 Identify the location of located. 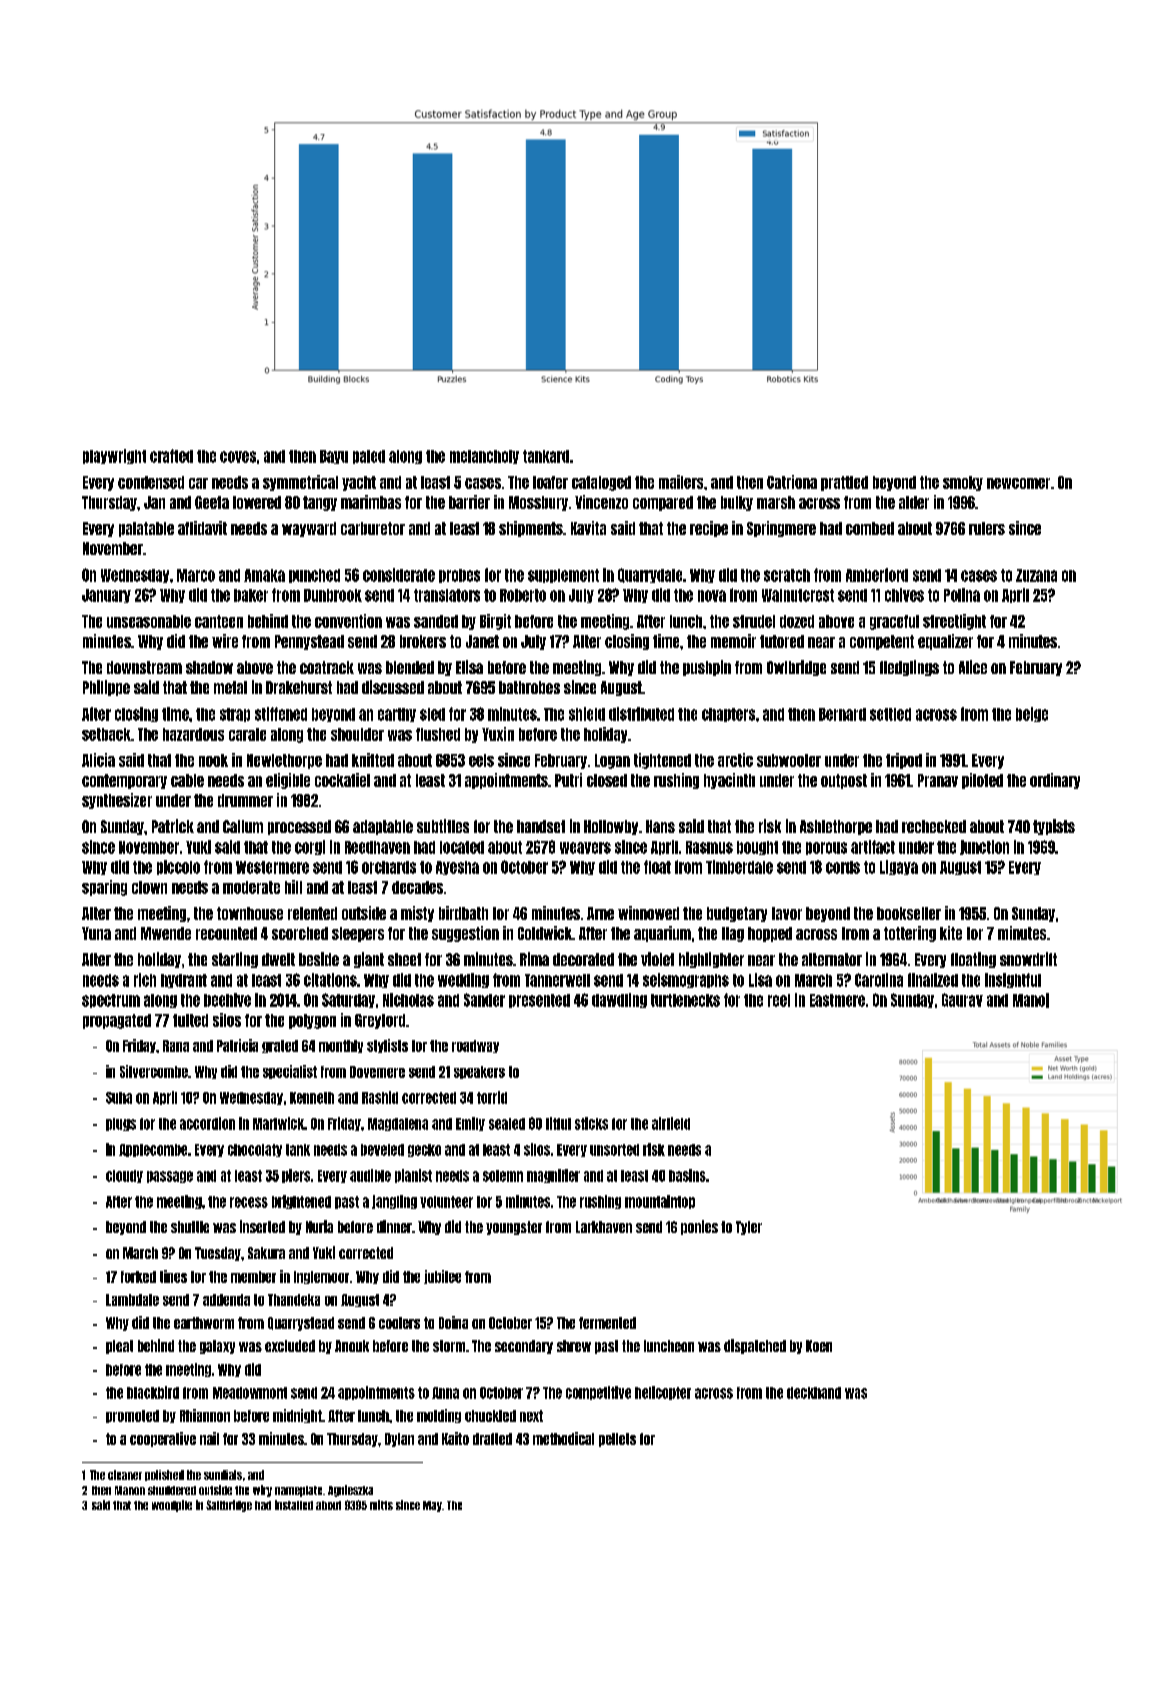
(462, 847).
